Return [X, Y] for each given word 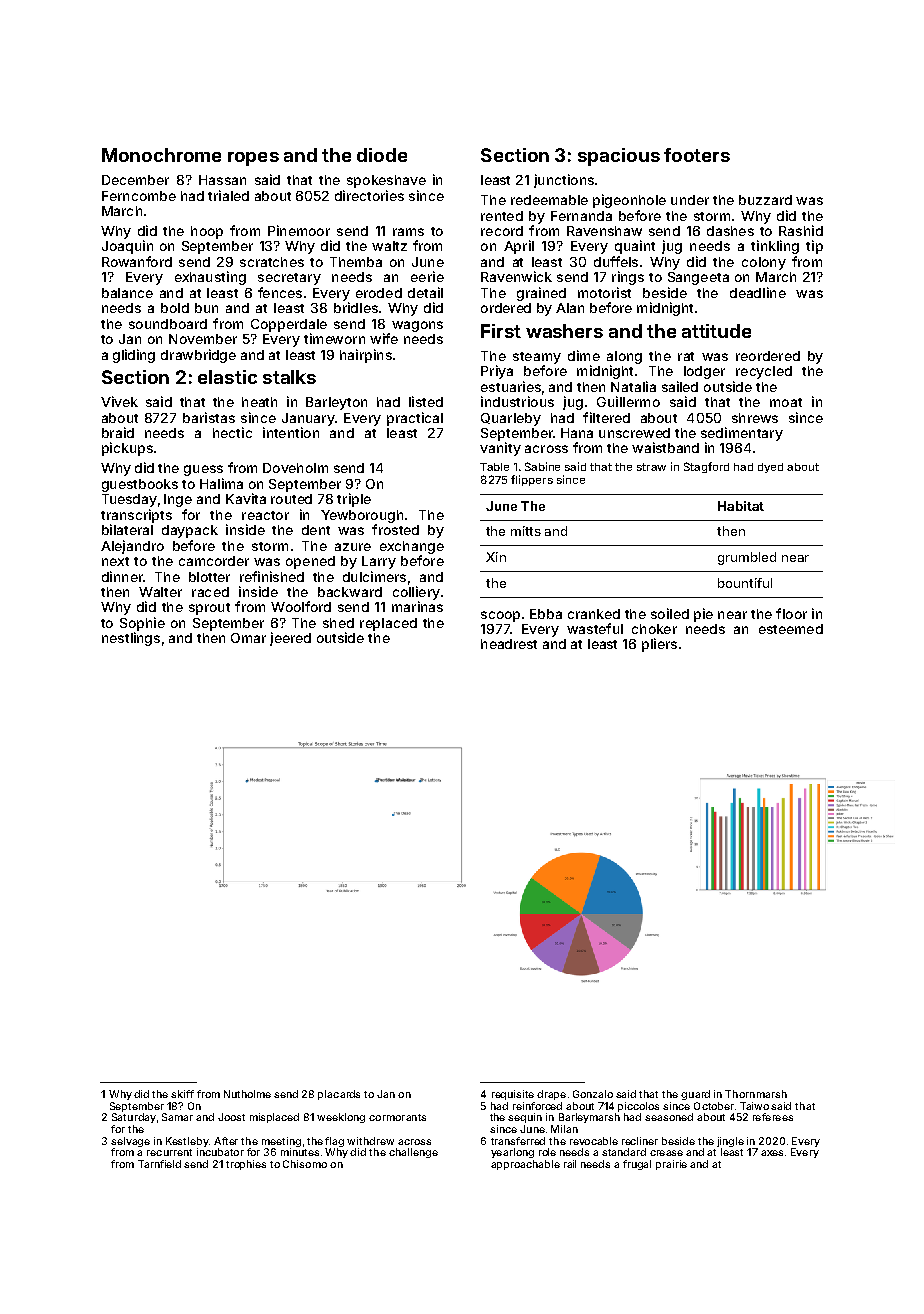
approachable [525, 1165]
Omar [248, 638]
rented [502, 216]
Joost [231, 1117]
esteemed [791, 629]
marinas [417, 606]
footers [697, 155]
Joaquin [127, 247]
